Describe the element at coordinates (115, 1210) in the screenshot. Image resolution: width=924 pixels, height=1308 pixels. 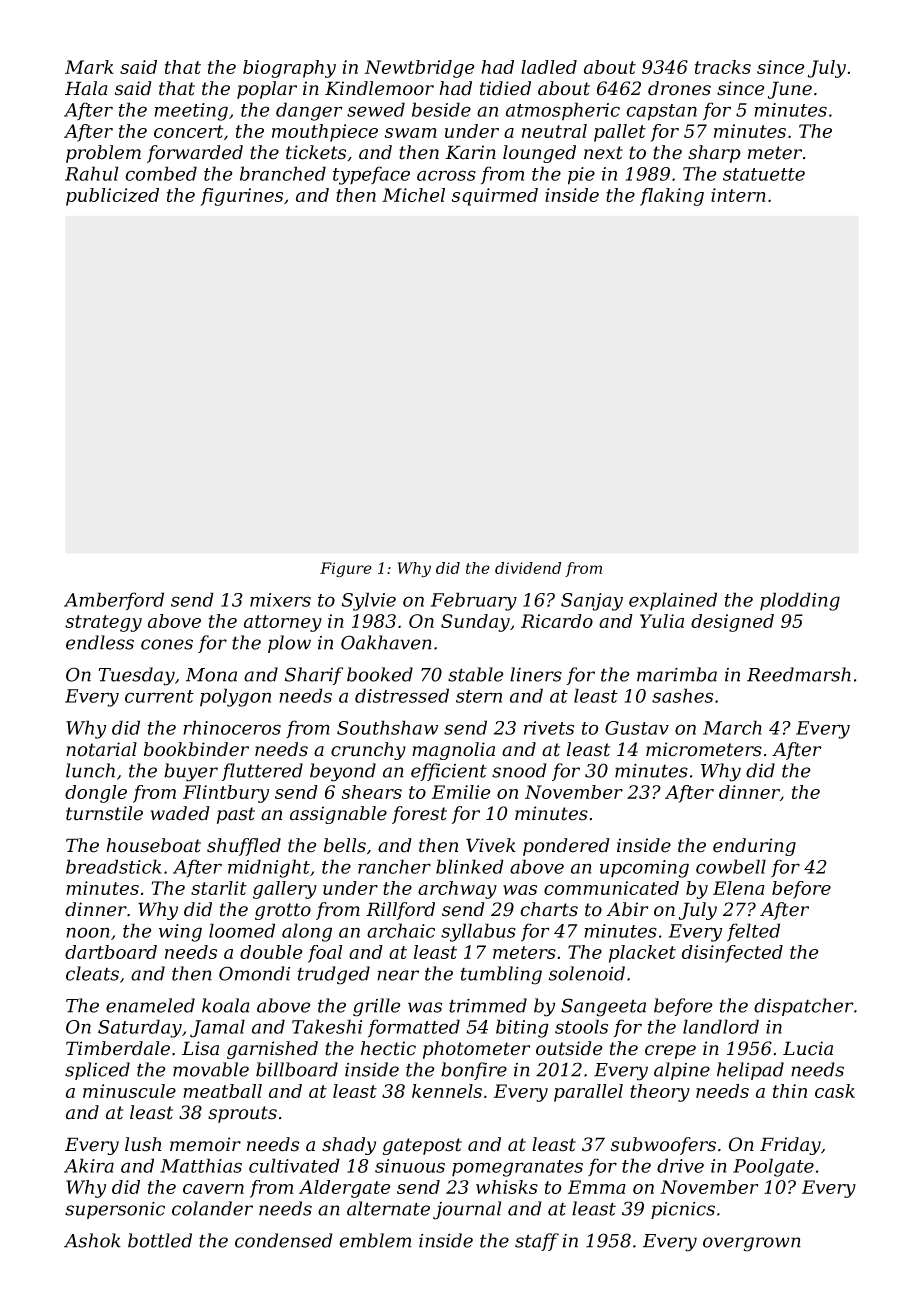
I see `supersonic` at that location.
